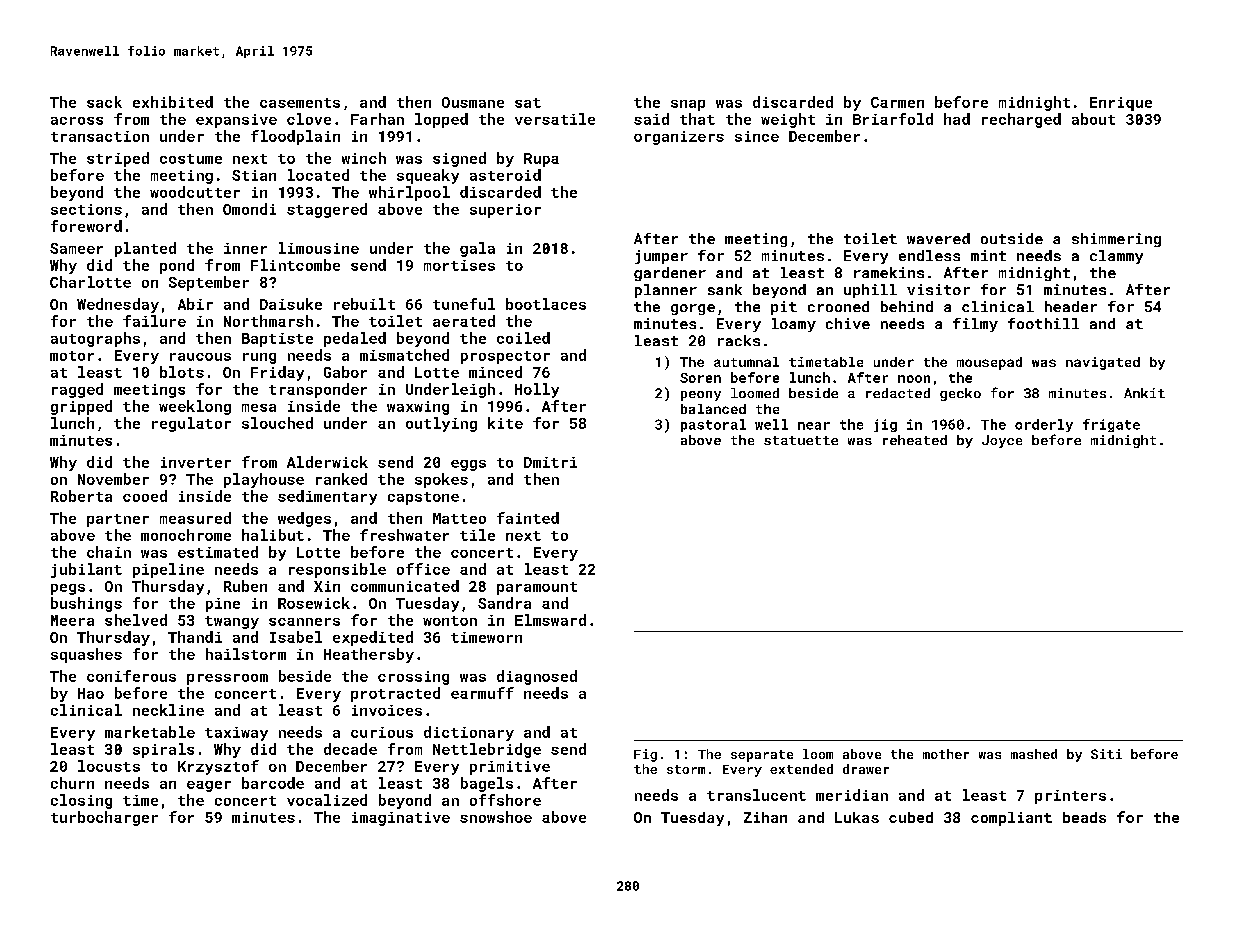  What do you see at coordinates (537, 677) in the screenshot?
I see `diagnosed` at bounding box center [537, 677].
